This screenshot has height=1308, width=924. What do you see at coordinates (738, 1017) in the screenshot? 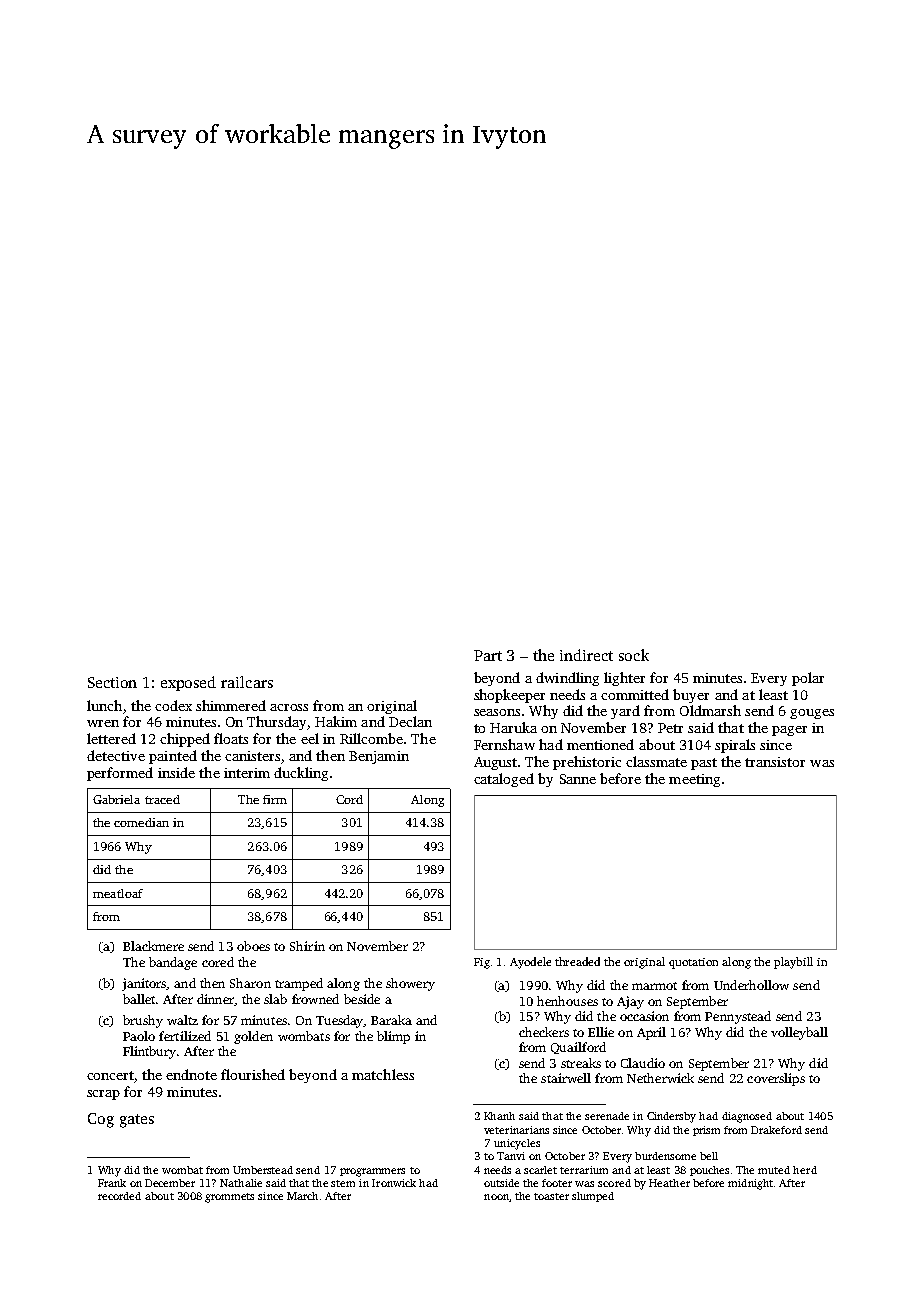
I see `Pennystead` at bounding box center [738, 1017].
